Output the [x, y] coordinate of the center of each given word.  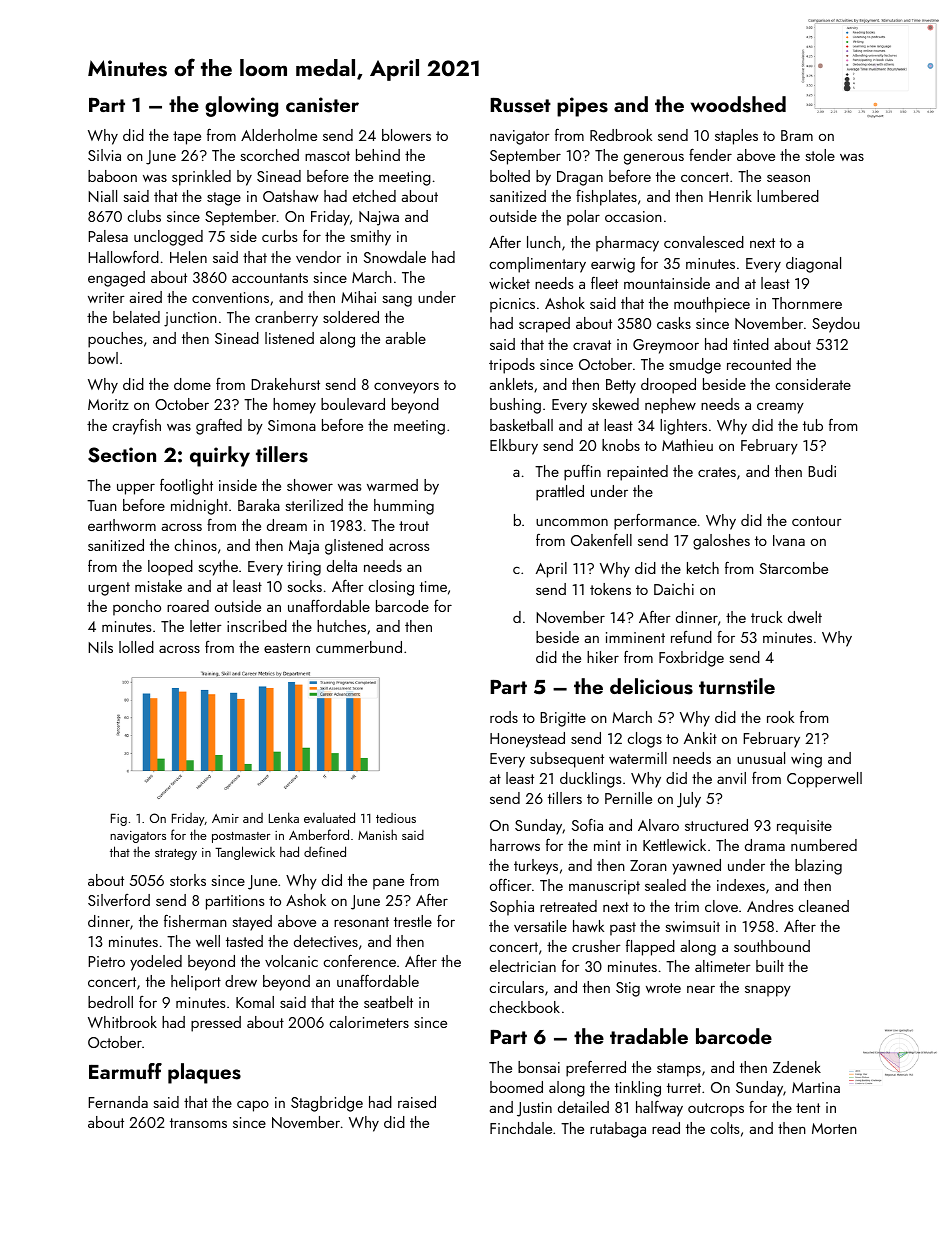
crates [717, 472]
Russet [520, 105]
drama [765, 845]
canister [322, 105]
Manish [377, 834]
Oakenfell [601, 539]
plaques [204, 1073]
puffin [582, 472]
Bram [797, 135]
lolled [136, 647]
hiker [603, 657]
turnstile [737, 686]
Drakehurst [285, 384]
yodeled [156, 963]
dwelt [805, 617]
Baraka [259, 505]
